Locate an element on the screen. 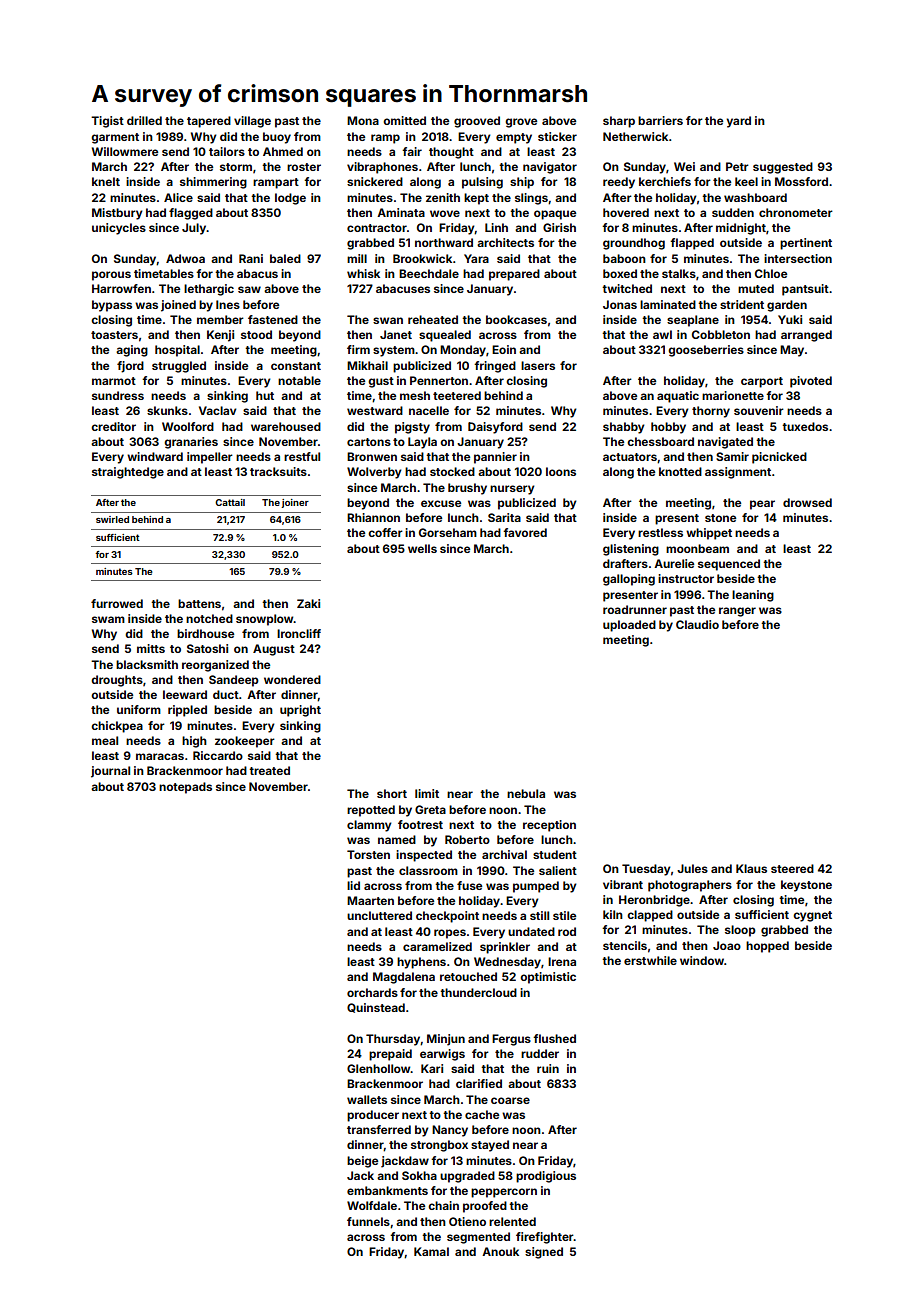 The image size is (924, 1308). omitted is located at coordinates (404, 120).
